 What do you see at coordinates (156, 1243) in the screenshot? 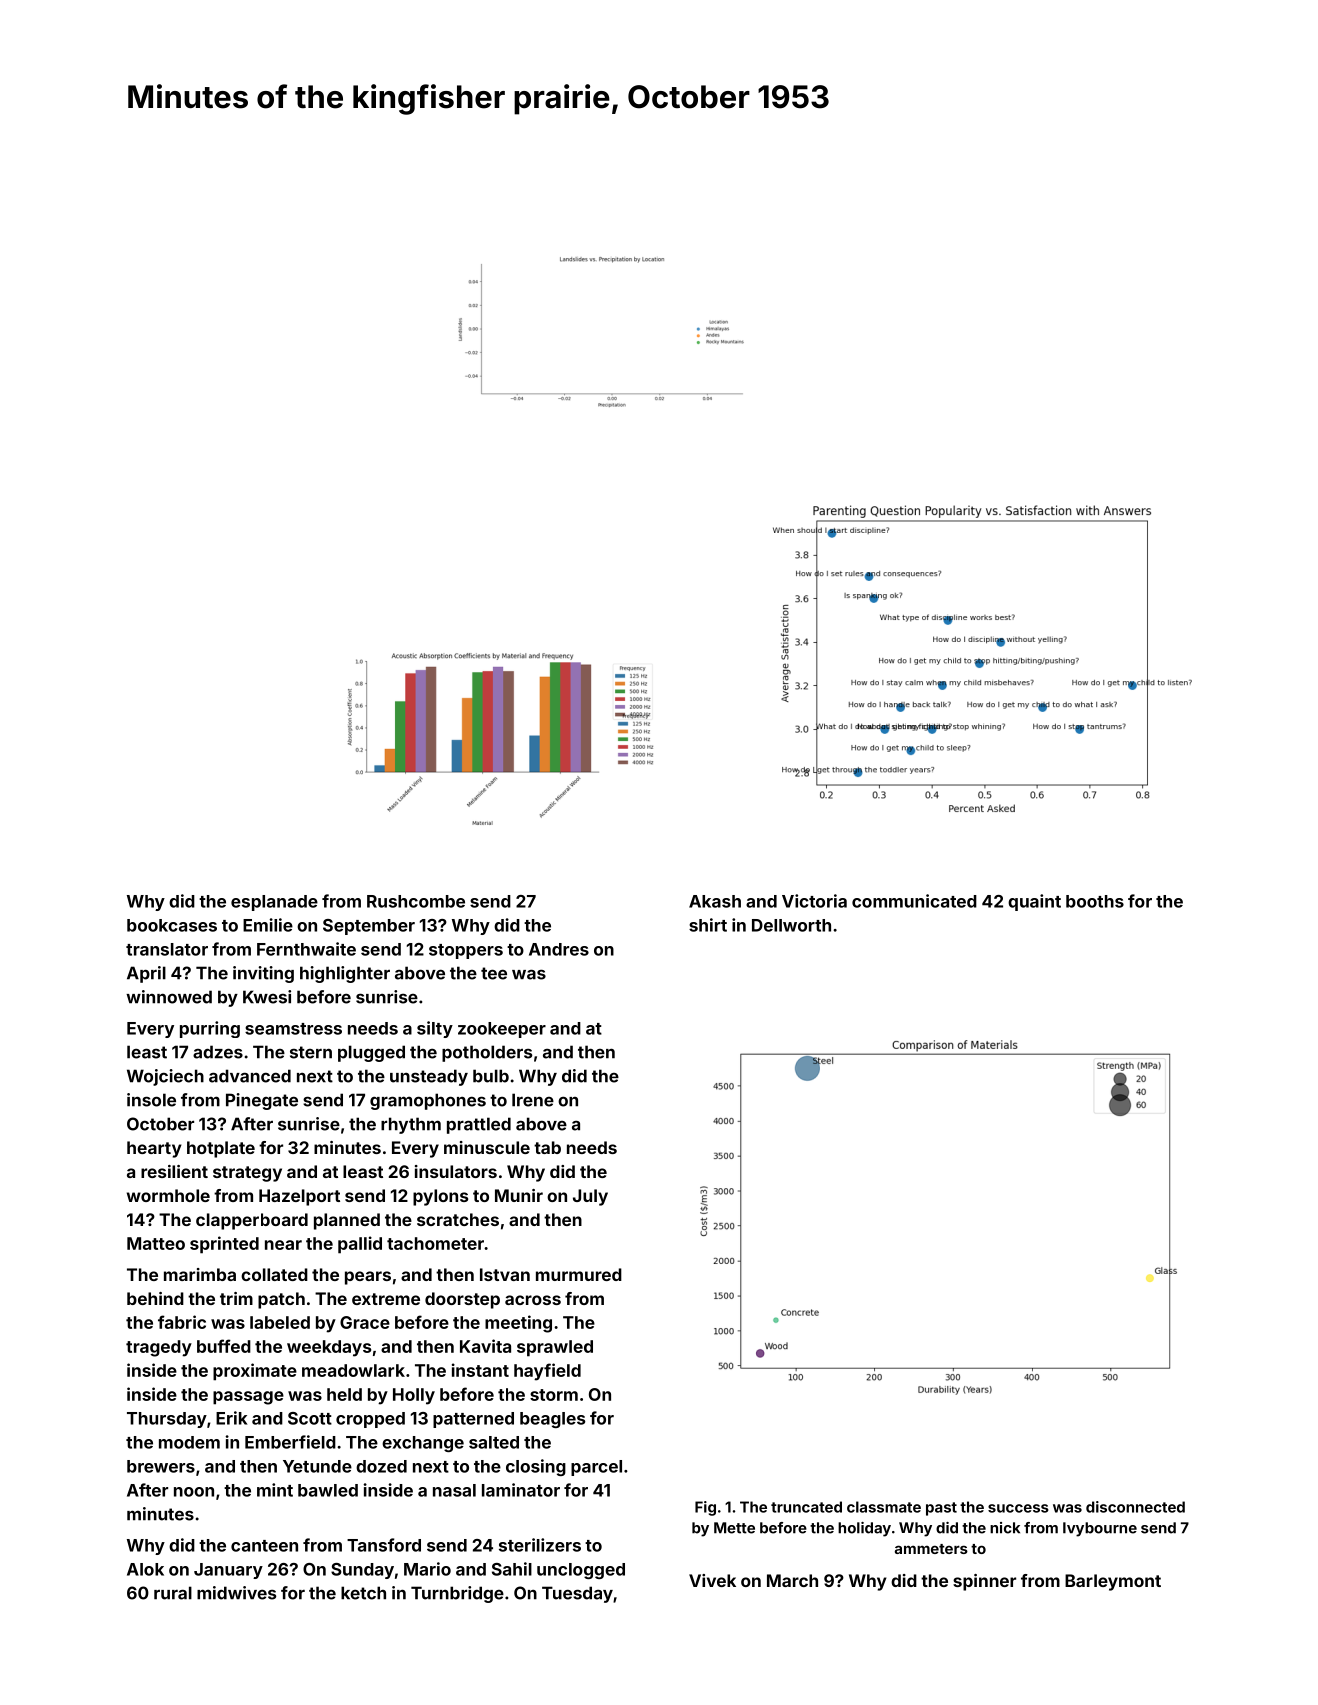
I see `Matteo` at bounding box center [156, 1243].
